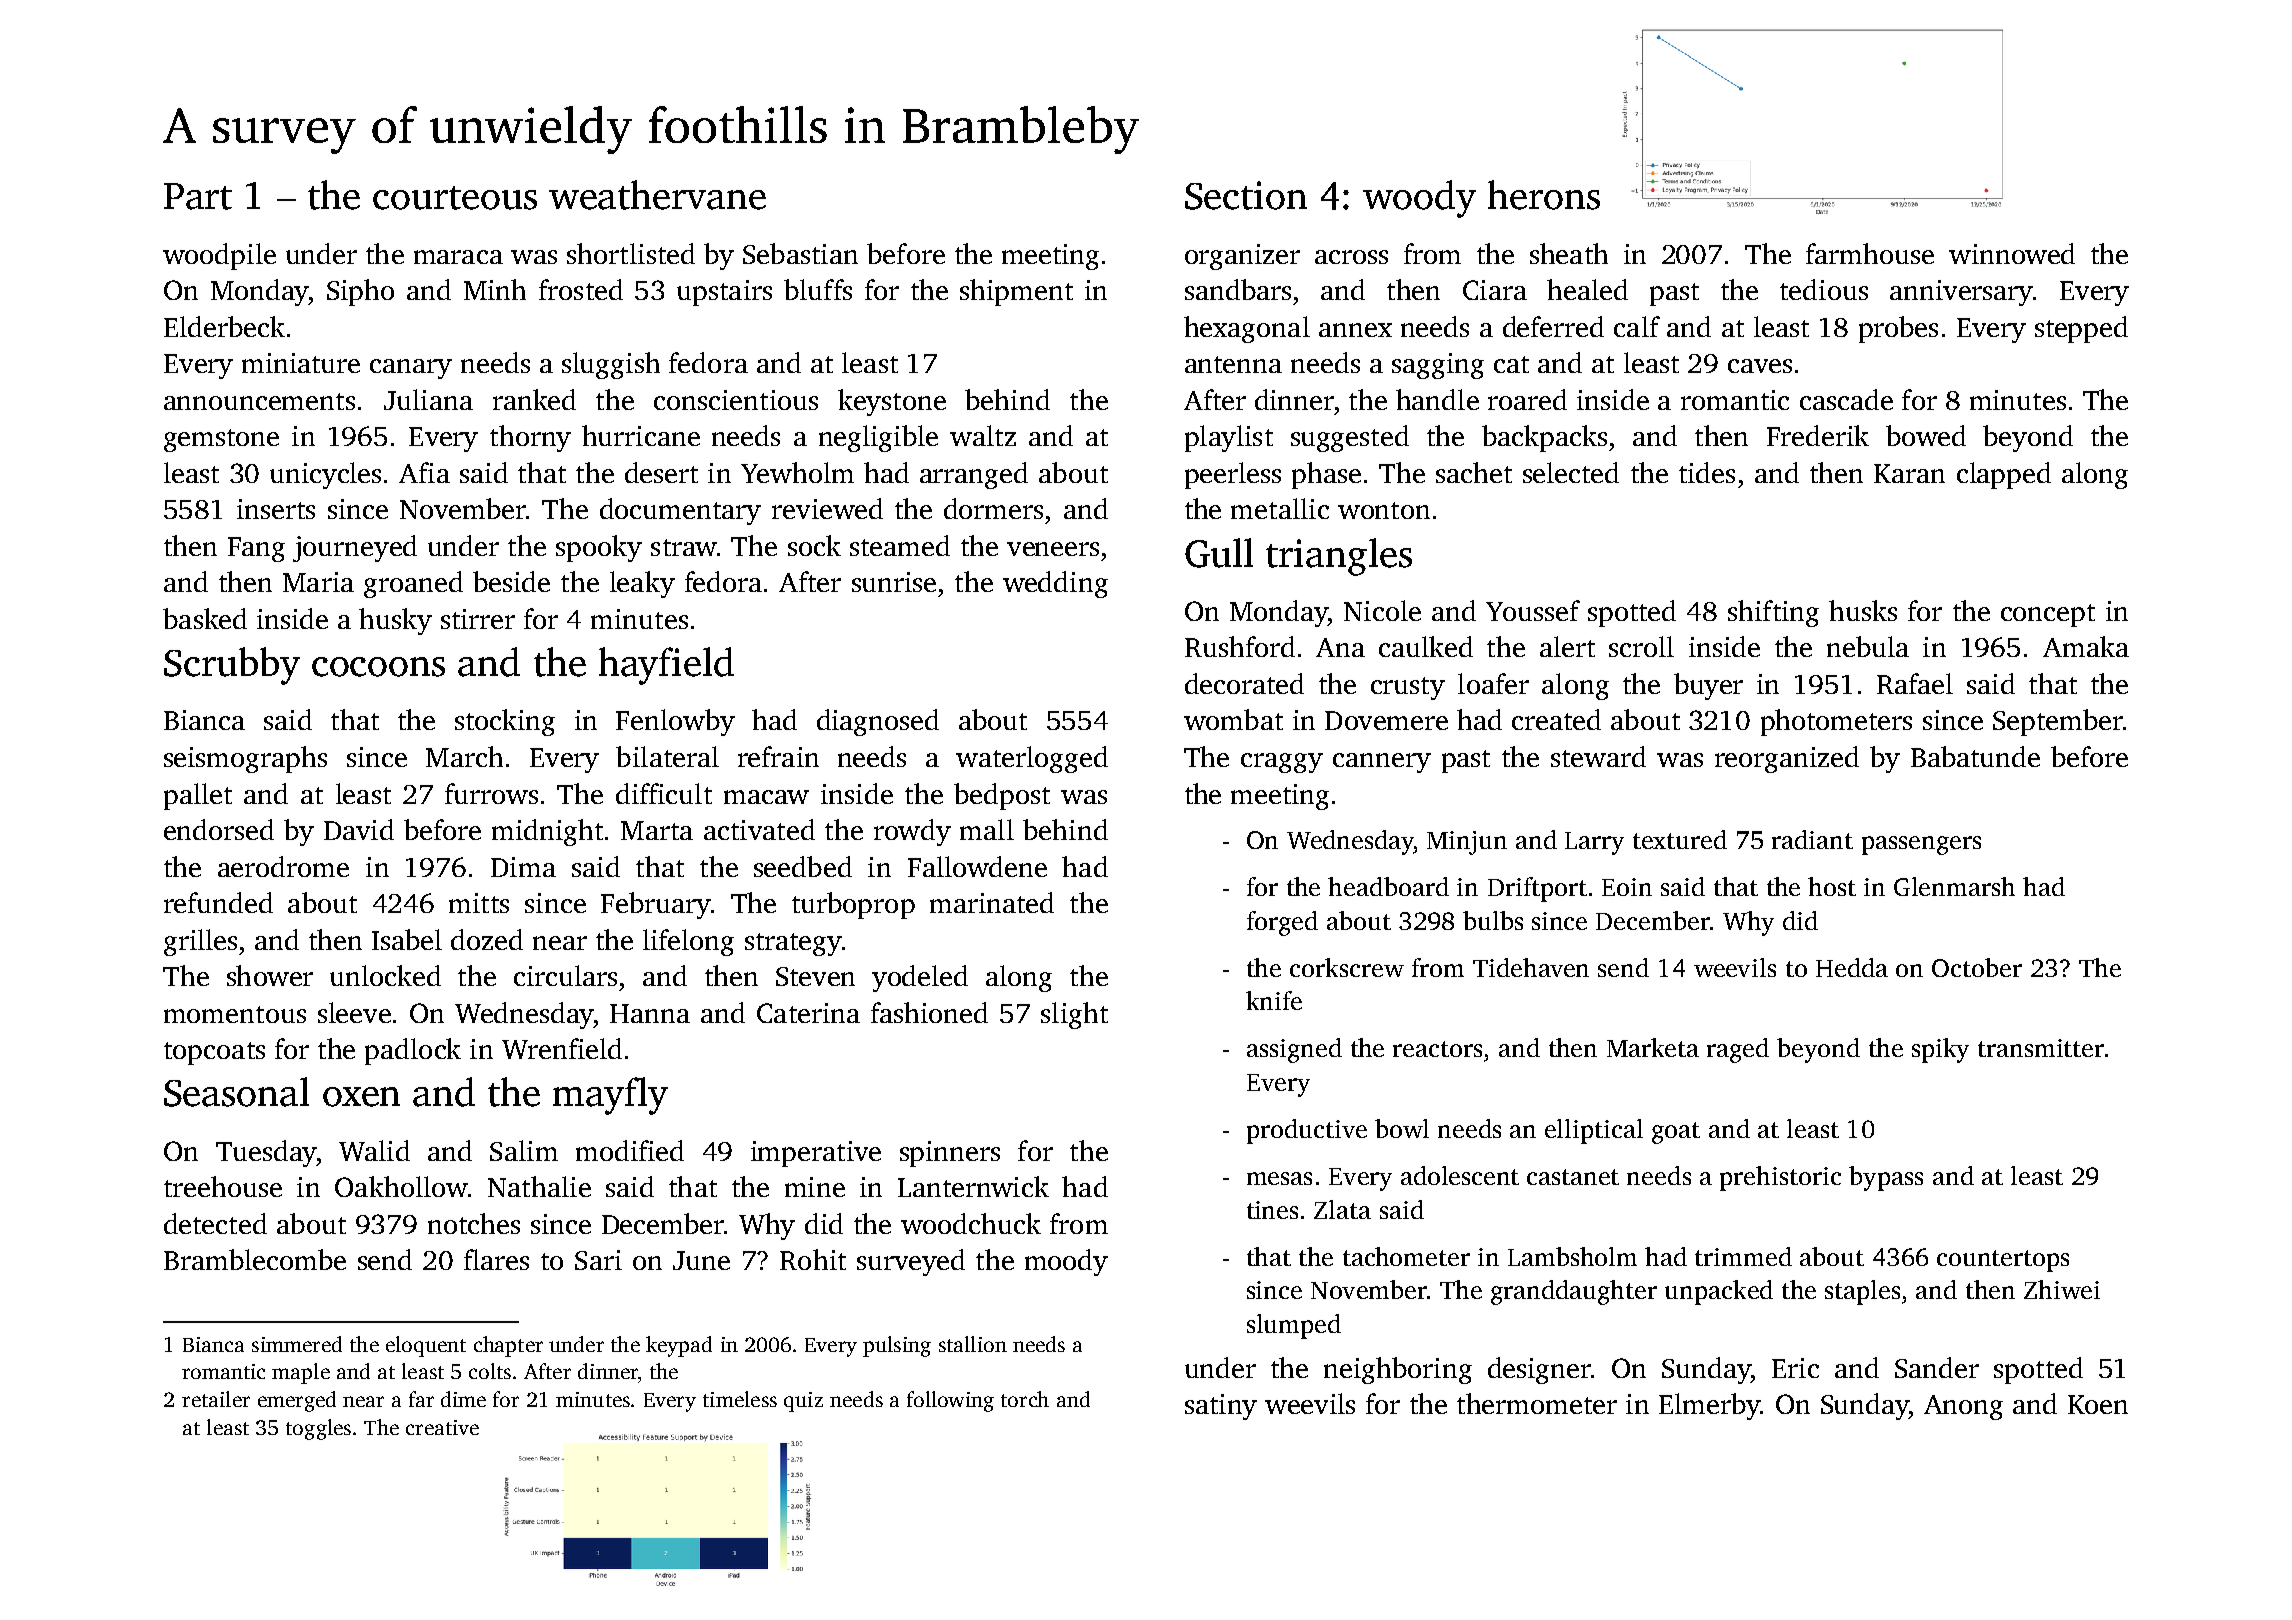  What do you see at coordinates (1074, 1015) in the image?
I see `slight` at bounding box center [1074, 1015].
